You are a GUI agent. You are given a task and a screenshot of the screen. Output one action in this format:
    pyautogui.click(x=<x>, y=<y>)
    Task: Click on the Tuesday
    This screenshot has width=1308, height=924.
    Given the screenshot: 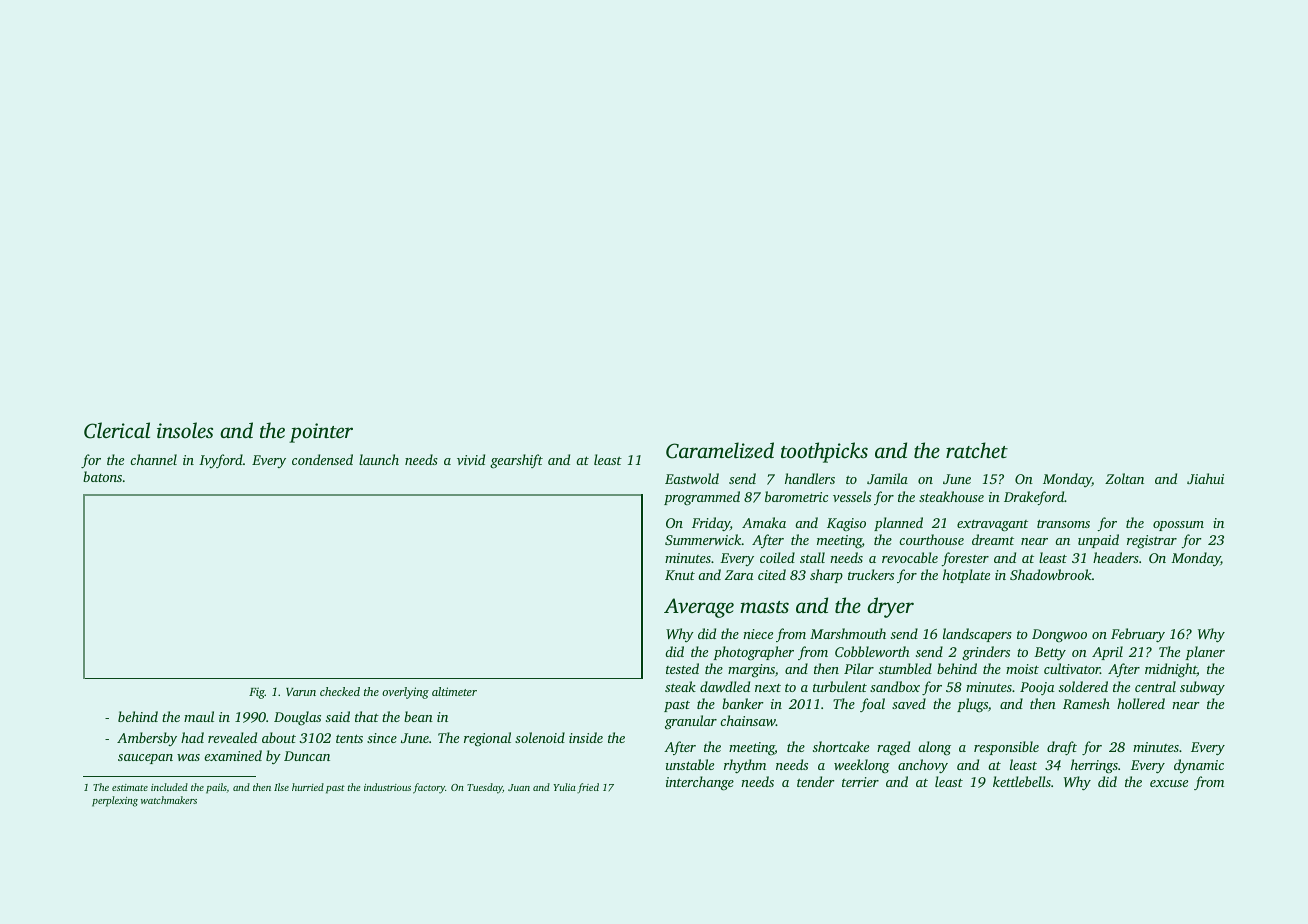 What is the action you would take?
    pyautogui.click(x=485, y=788)
